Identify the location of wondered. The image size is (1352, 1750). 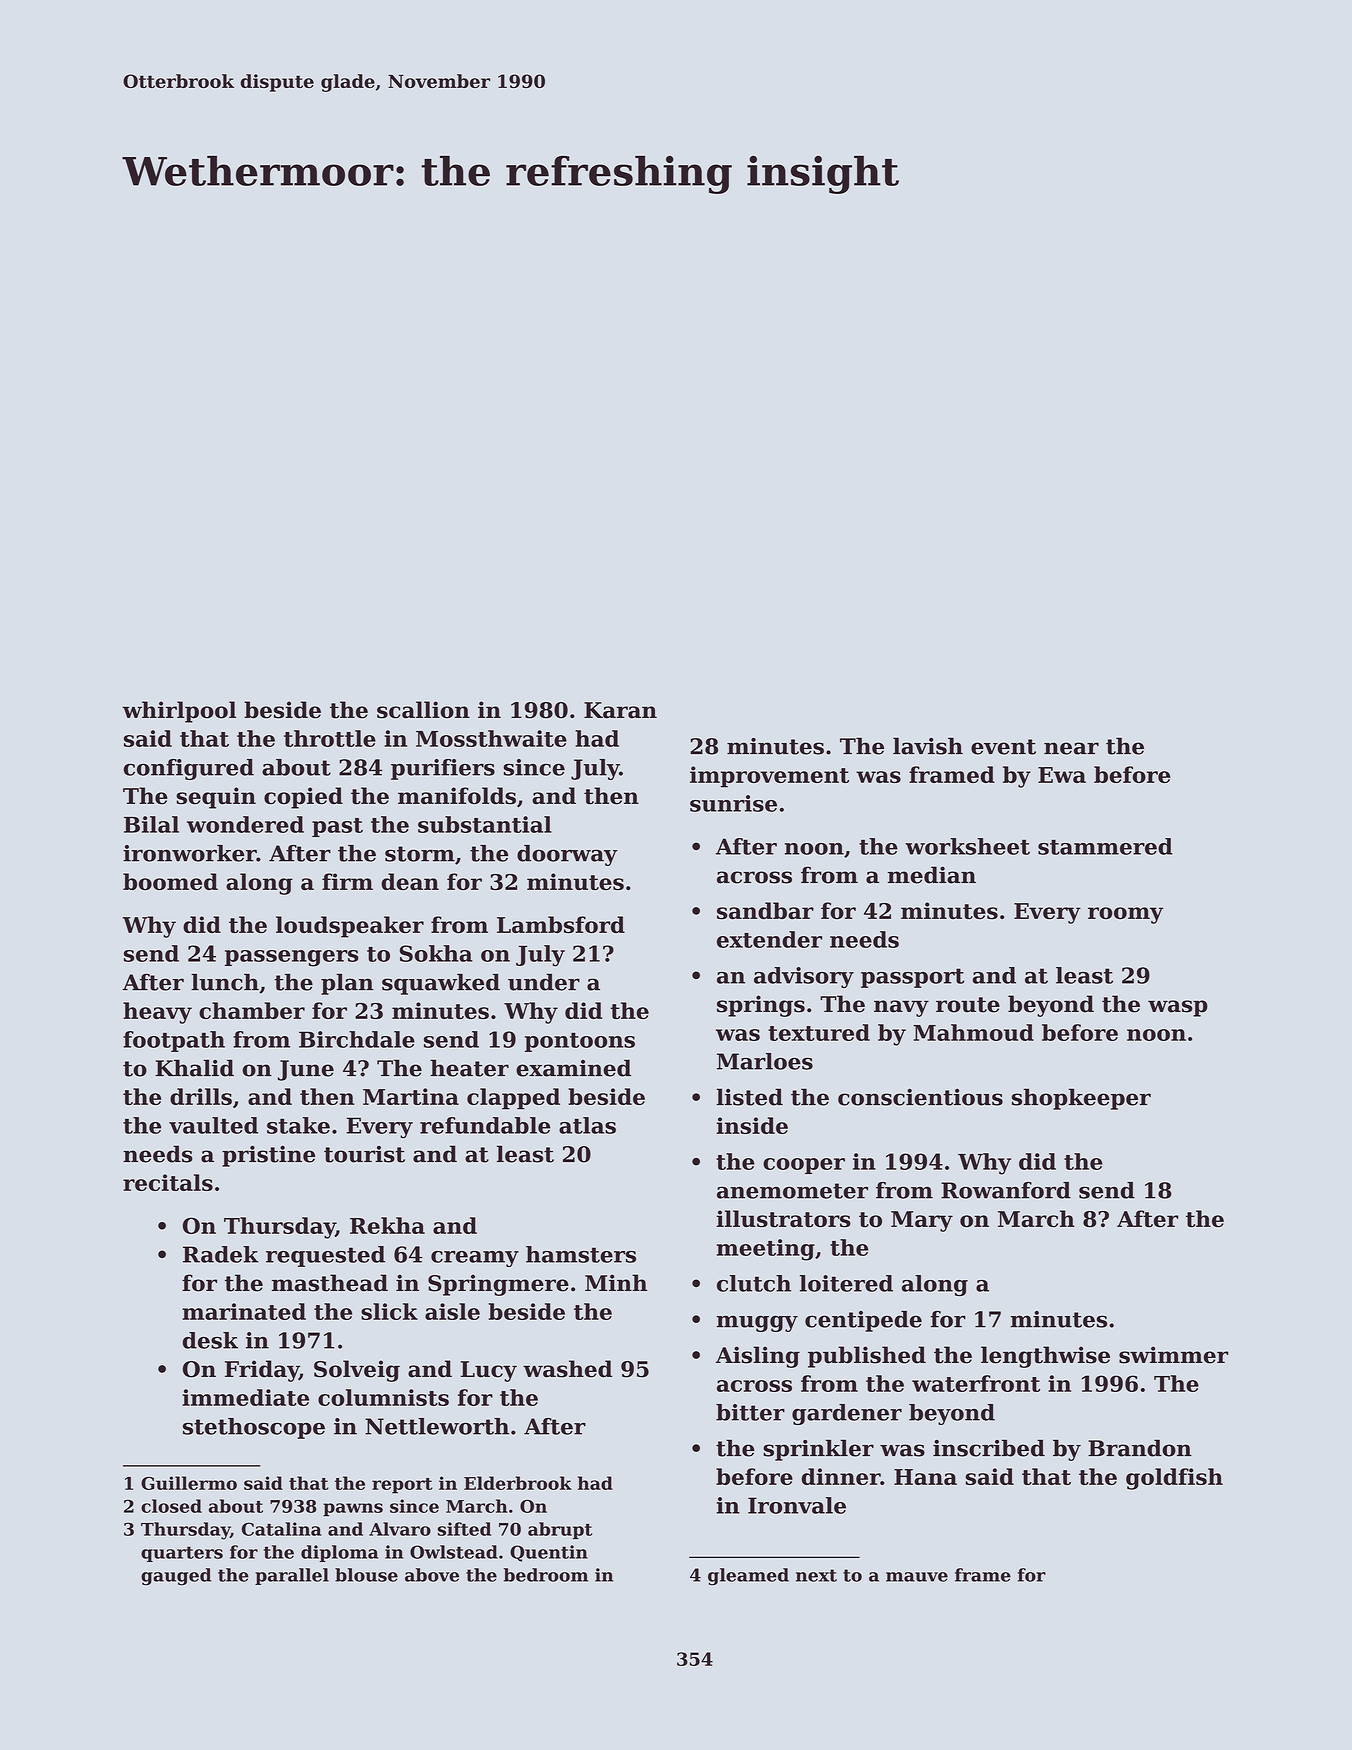
(245, 824).
